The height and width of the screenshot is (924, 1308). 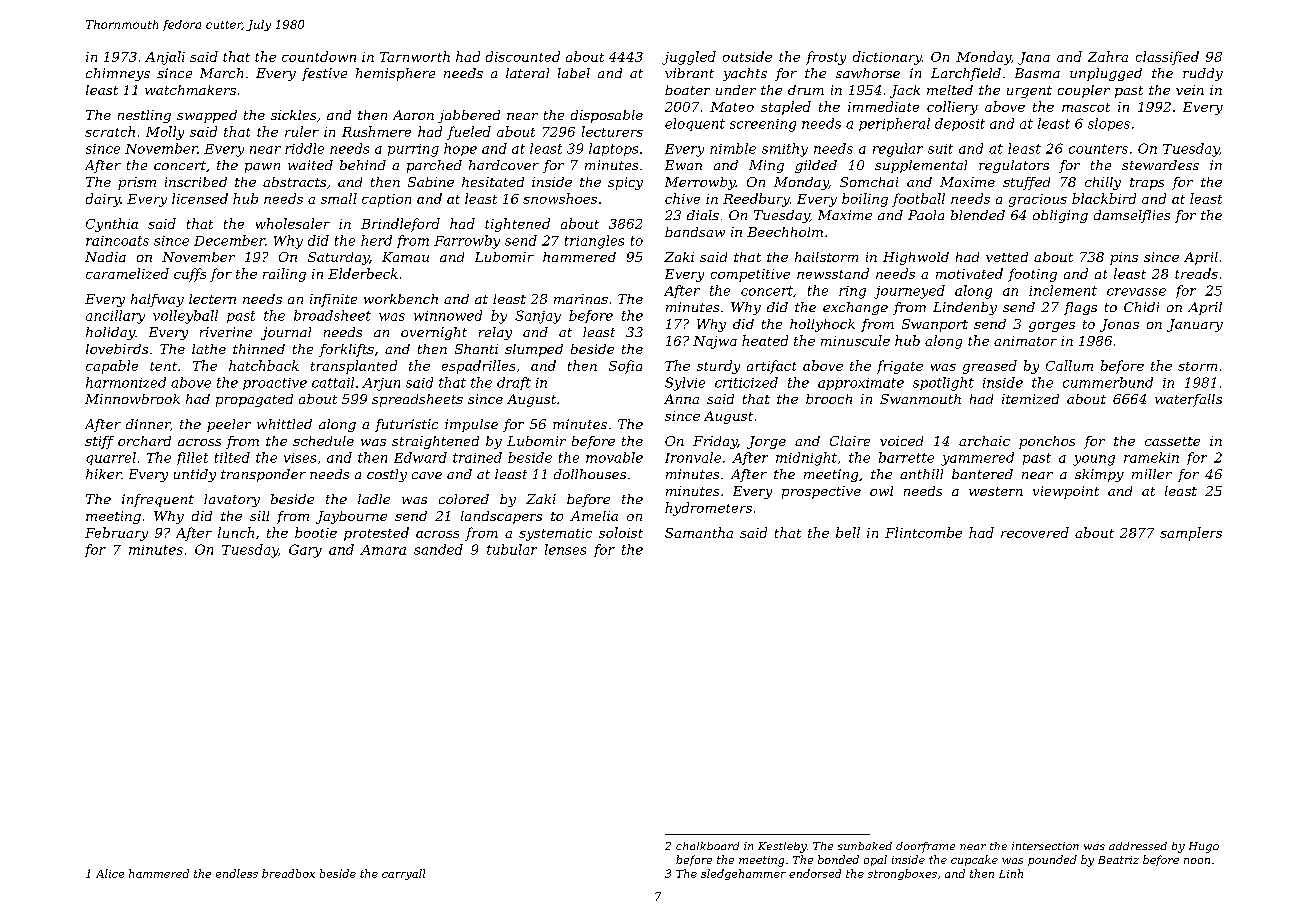 I want to click on carryall, so click(x=403, y=874).
